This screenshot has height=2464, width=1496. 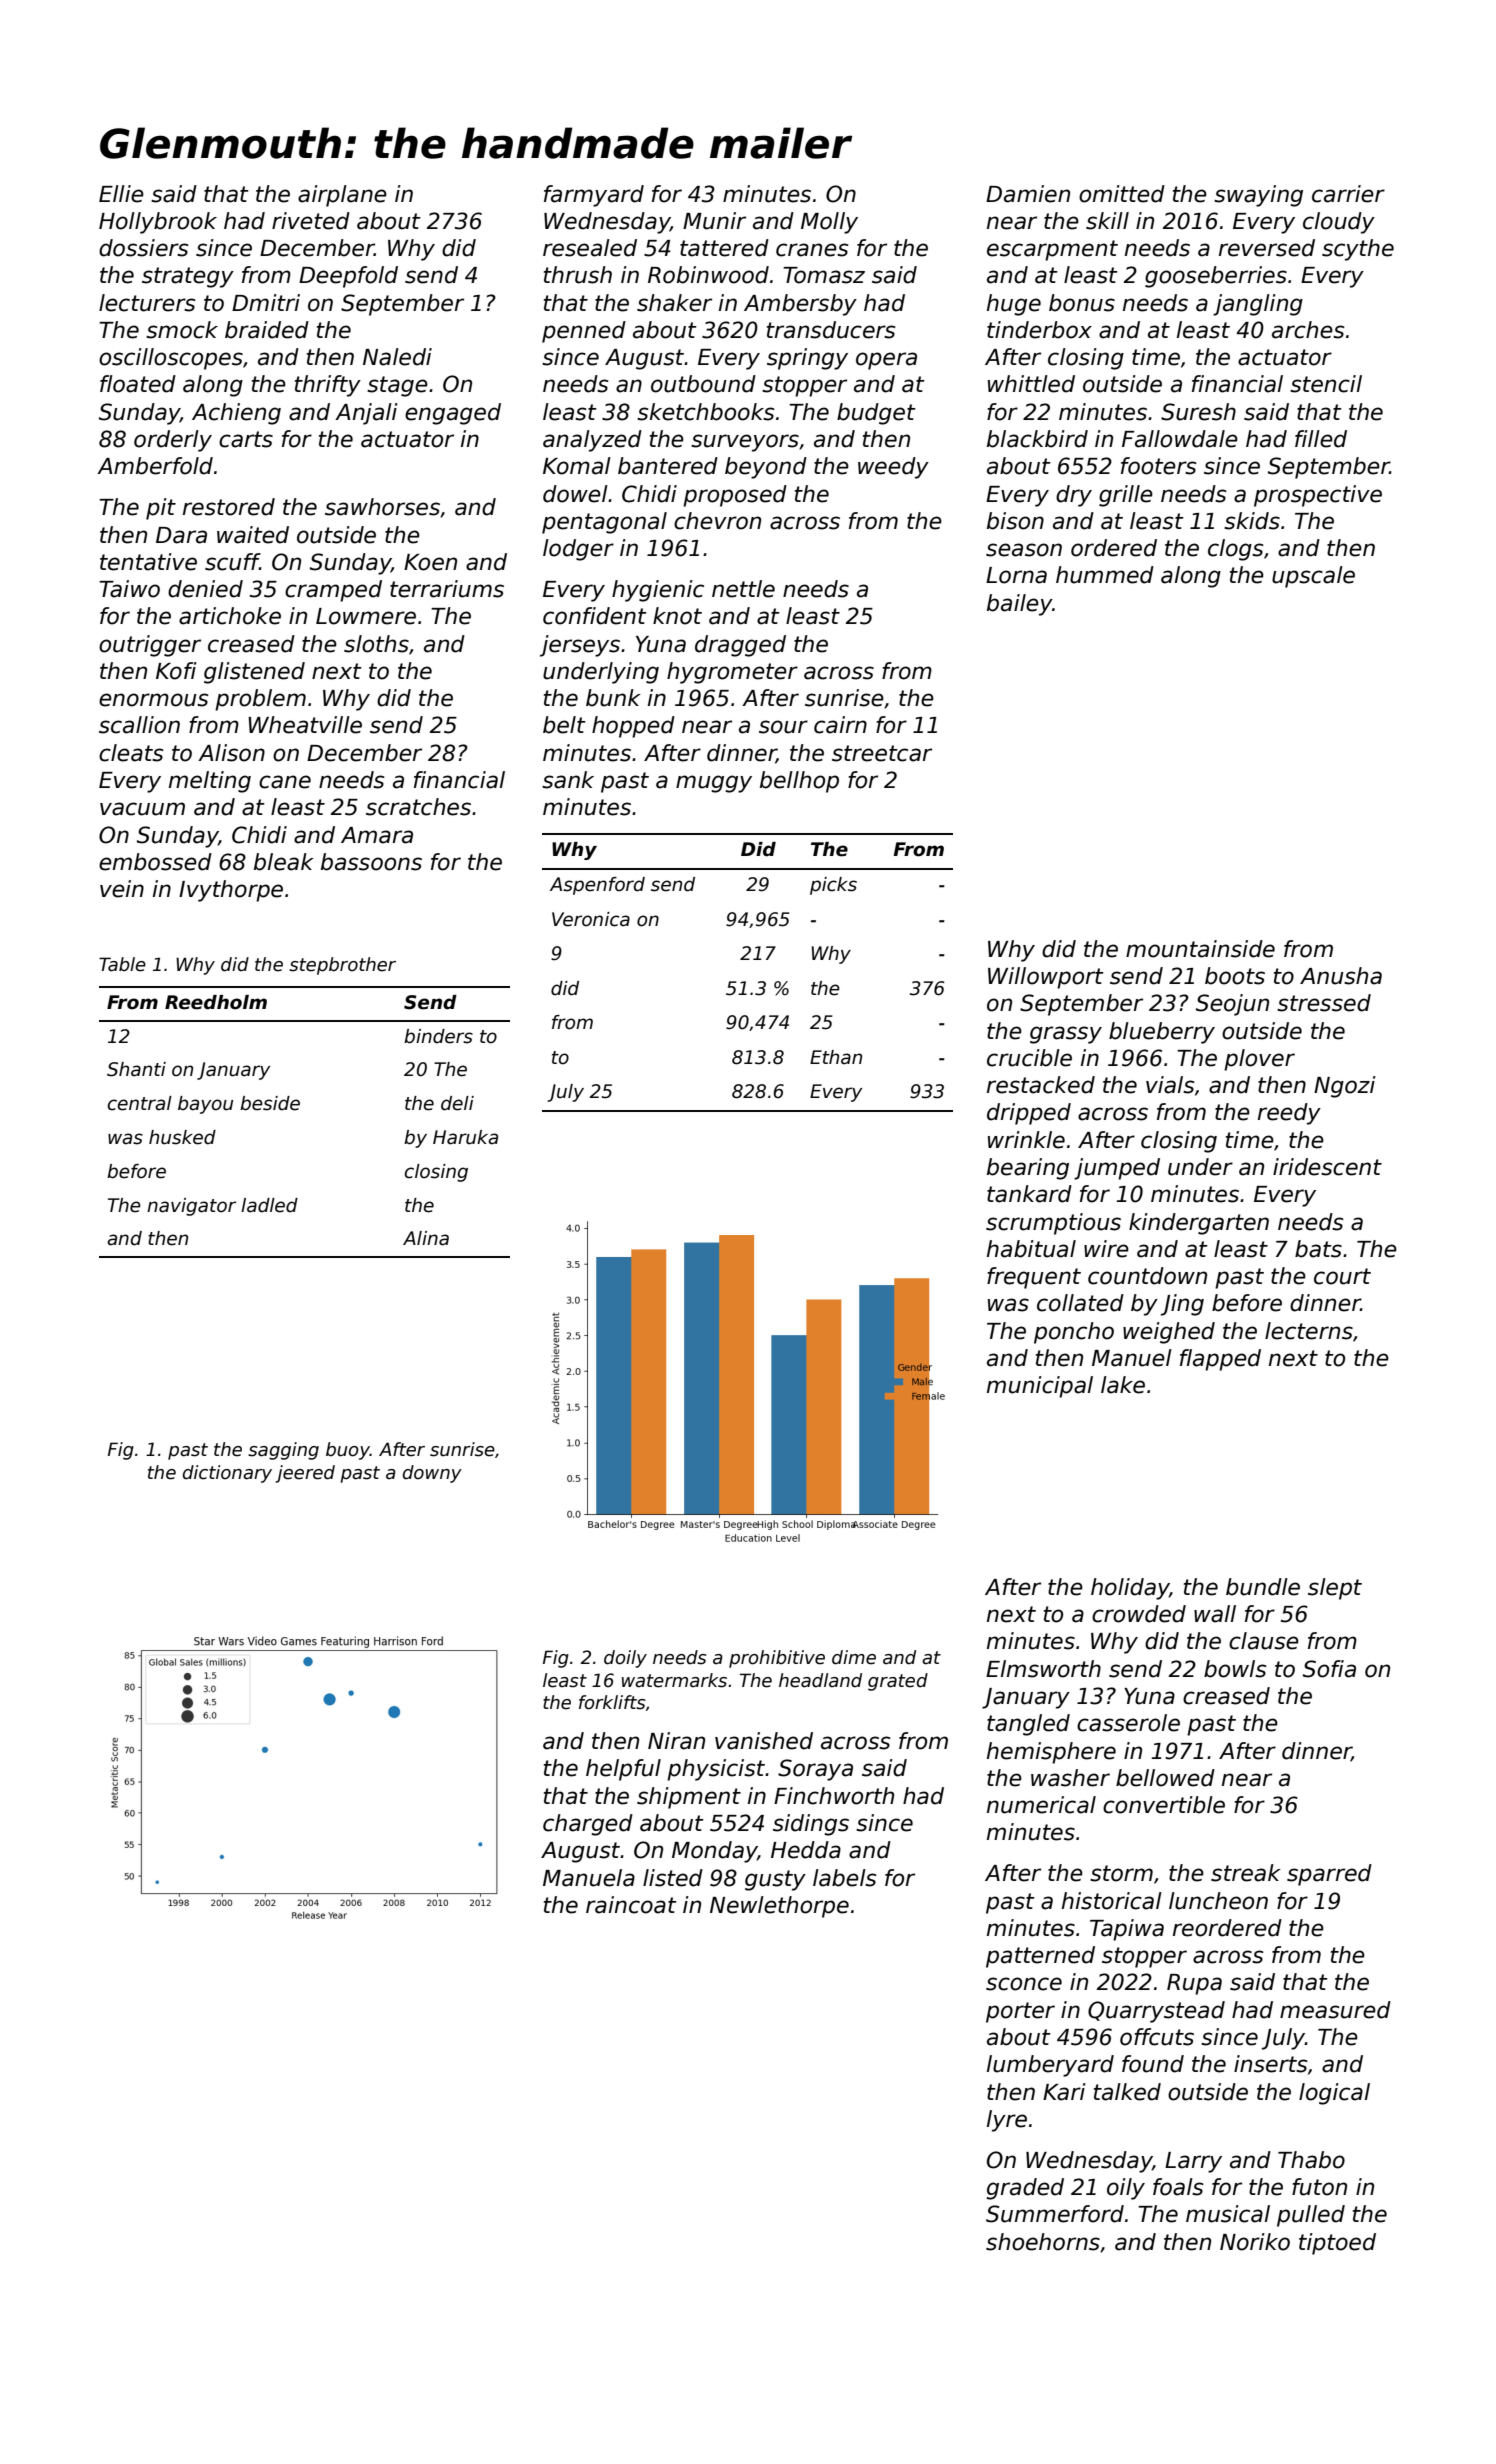 I want to click on shoehorns, so click(x=1043, y=2242).
